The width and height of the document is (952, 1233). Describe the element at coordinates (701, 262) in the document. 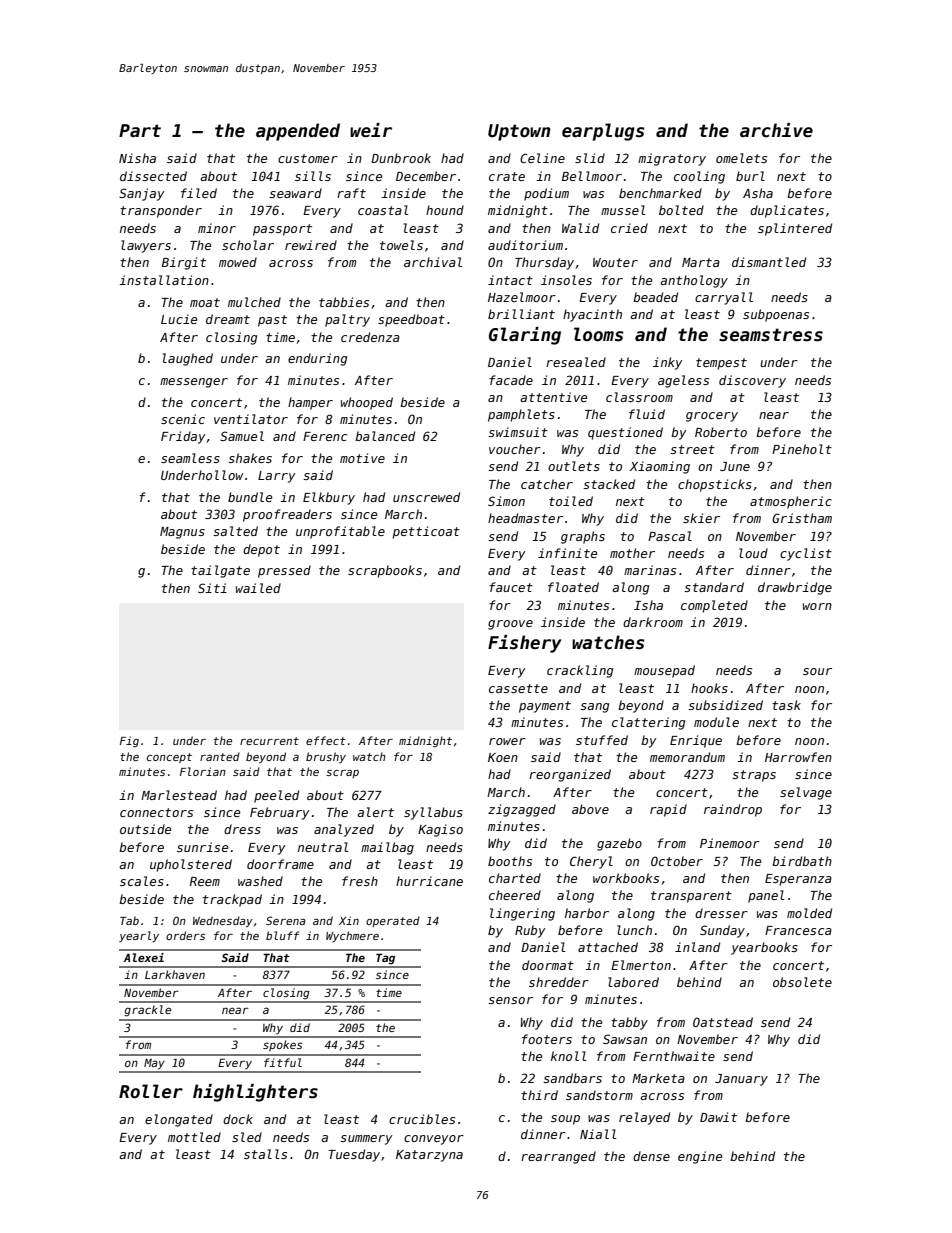

I see `Marta` at that location.
